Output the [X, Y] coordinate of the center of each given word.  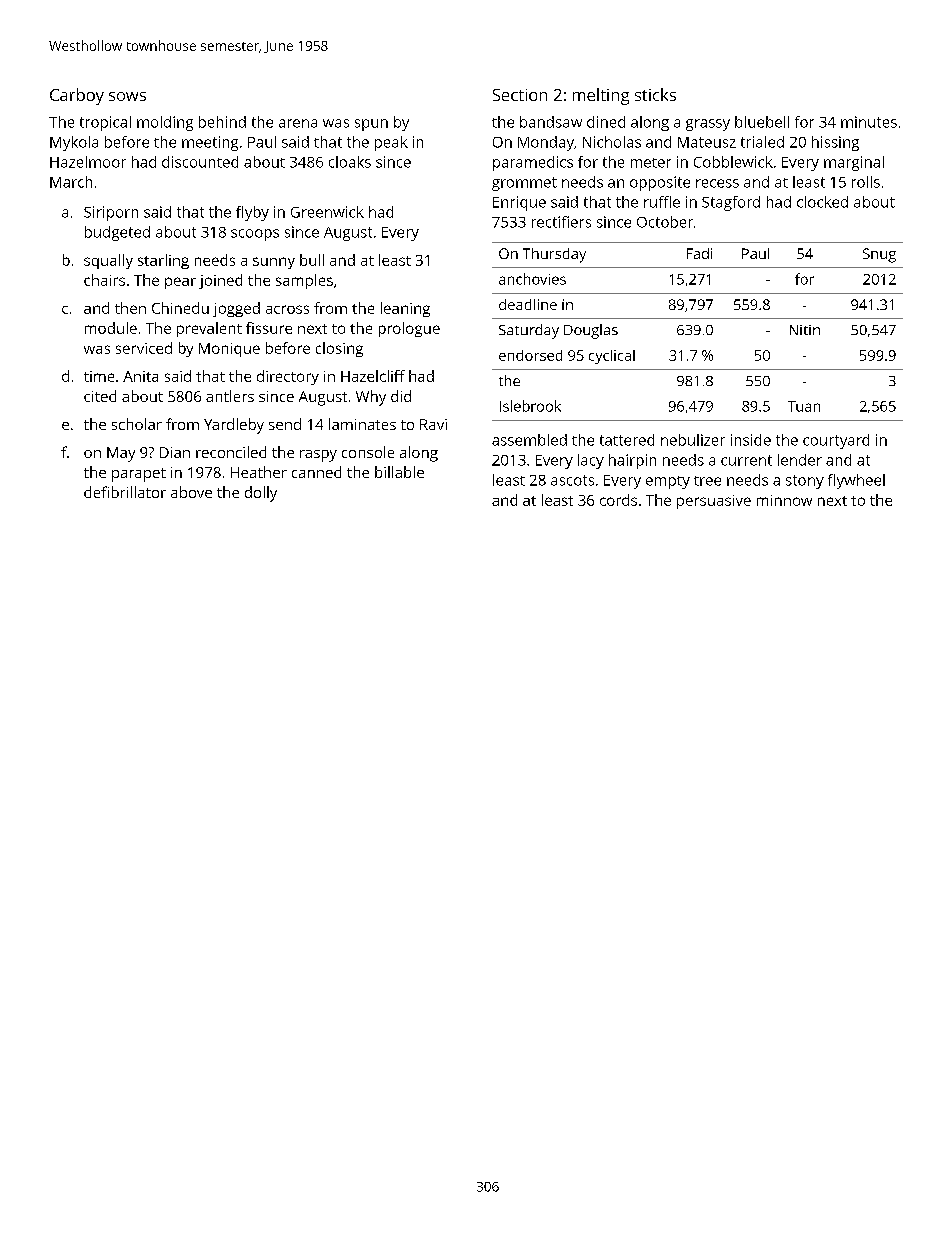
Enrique [519, 203]
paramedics [533, 163]
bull [312, 260]
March [71, 182]
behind [222, 122]
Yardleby [234, 426]
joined [220, 281]
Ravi [433, 424]
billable [399, 472]
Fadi [699, 253]
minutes [869, 122]
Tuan [804, 406]
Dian [175, 452]
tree [707, 481]
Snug [879, 255]
